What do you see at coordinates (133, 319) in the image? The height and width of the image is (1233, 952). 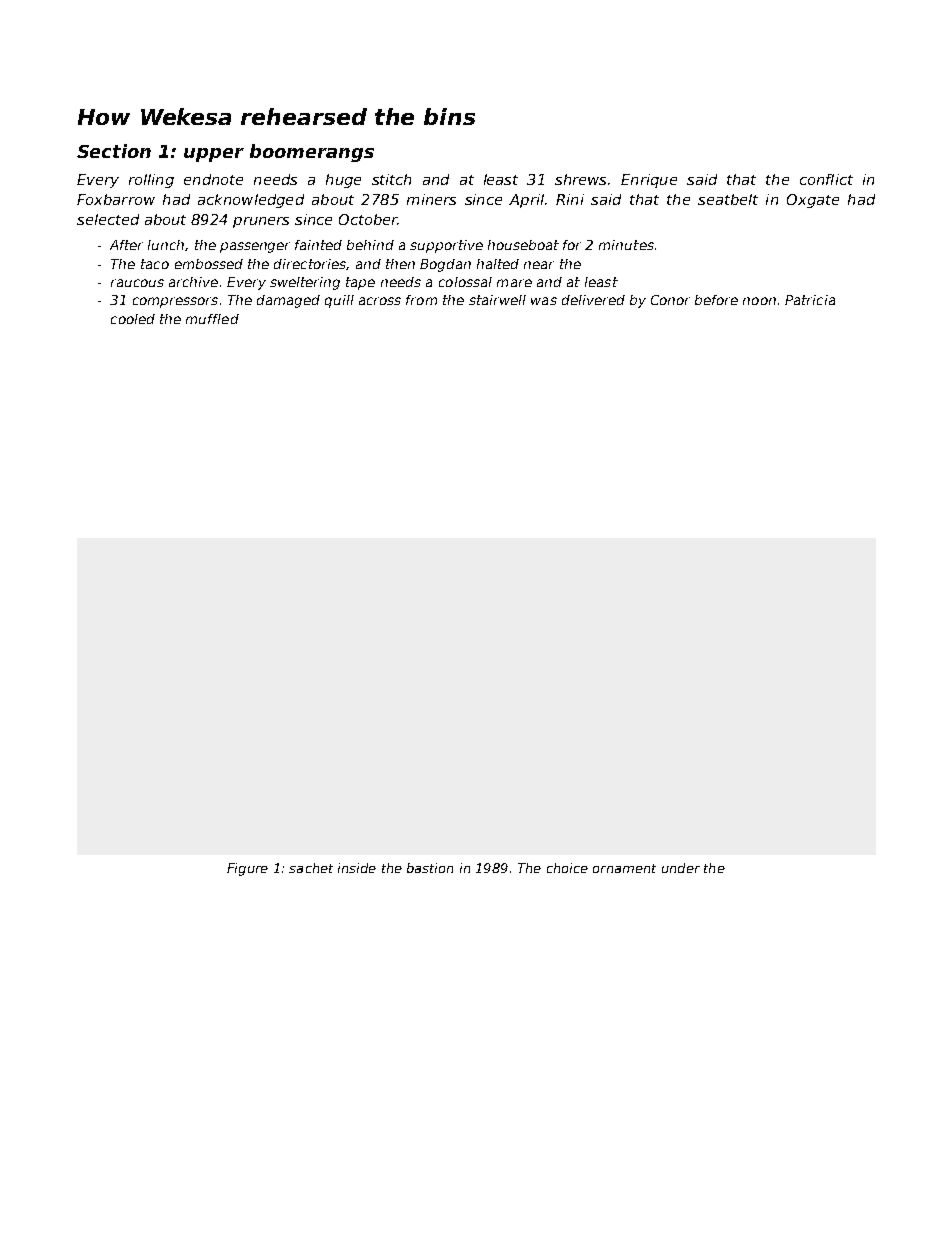 I see `cooled` at bounding box center [133, 319].
